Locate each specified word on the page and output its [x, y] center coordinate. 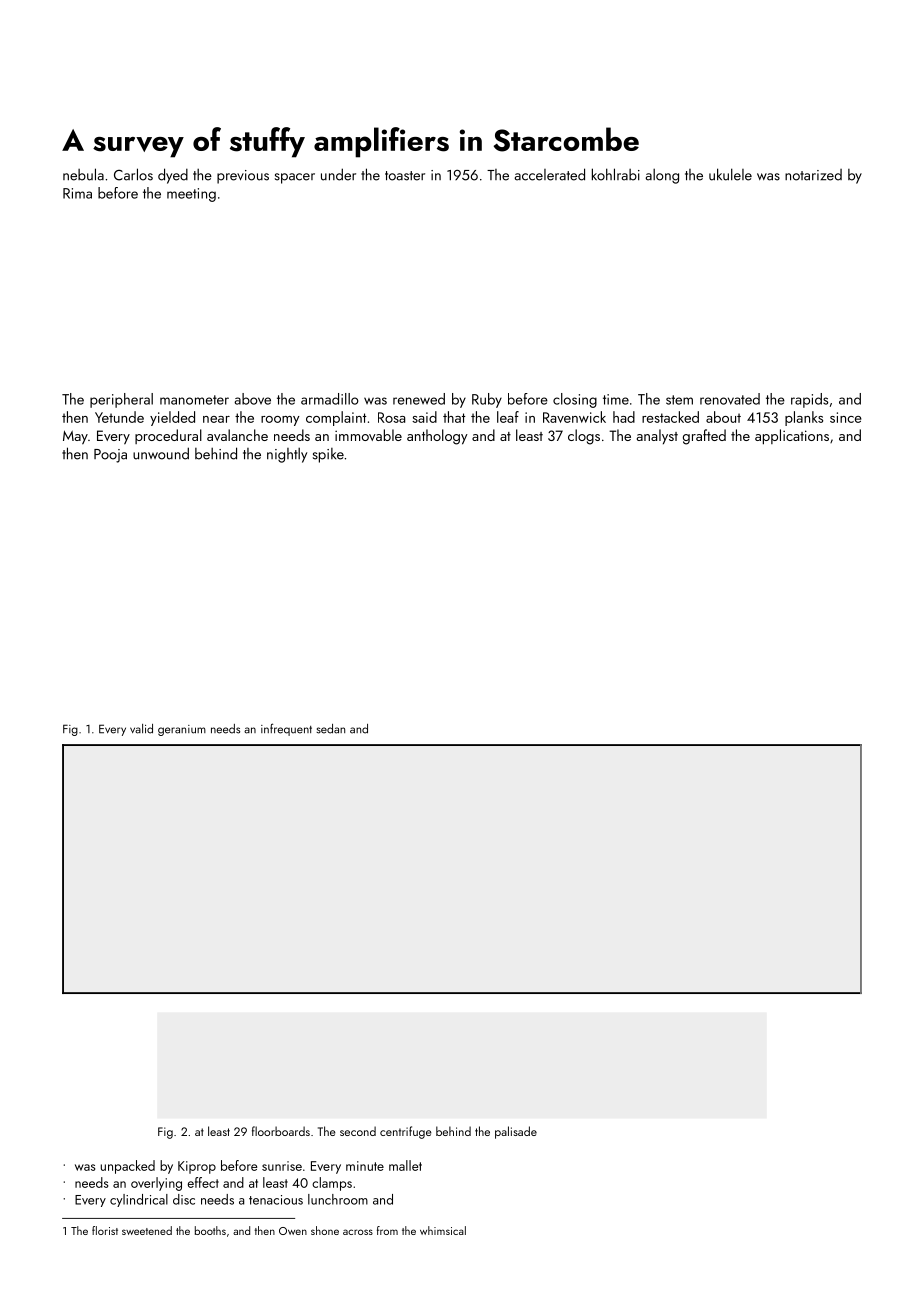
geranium [182, 730]
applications [792, 437]
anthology [437, 437]
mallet [405, 1165]
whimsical [443, 1230]
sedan [330, 729]
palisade [516, 1132]
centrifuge [406, 1132]
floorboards [281, 1131]
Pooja [110, 456]
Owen [293, 1231]
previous [243, 177]
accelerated [549, 174]
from [387, 1230]
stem [679, 400]
